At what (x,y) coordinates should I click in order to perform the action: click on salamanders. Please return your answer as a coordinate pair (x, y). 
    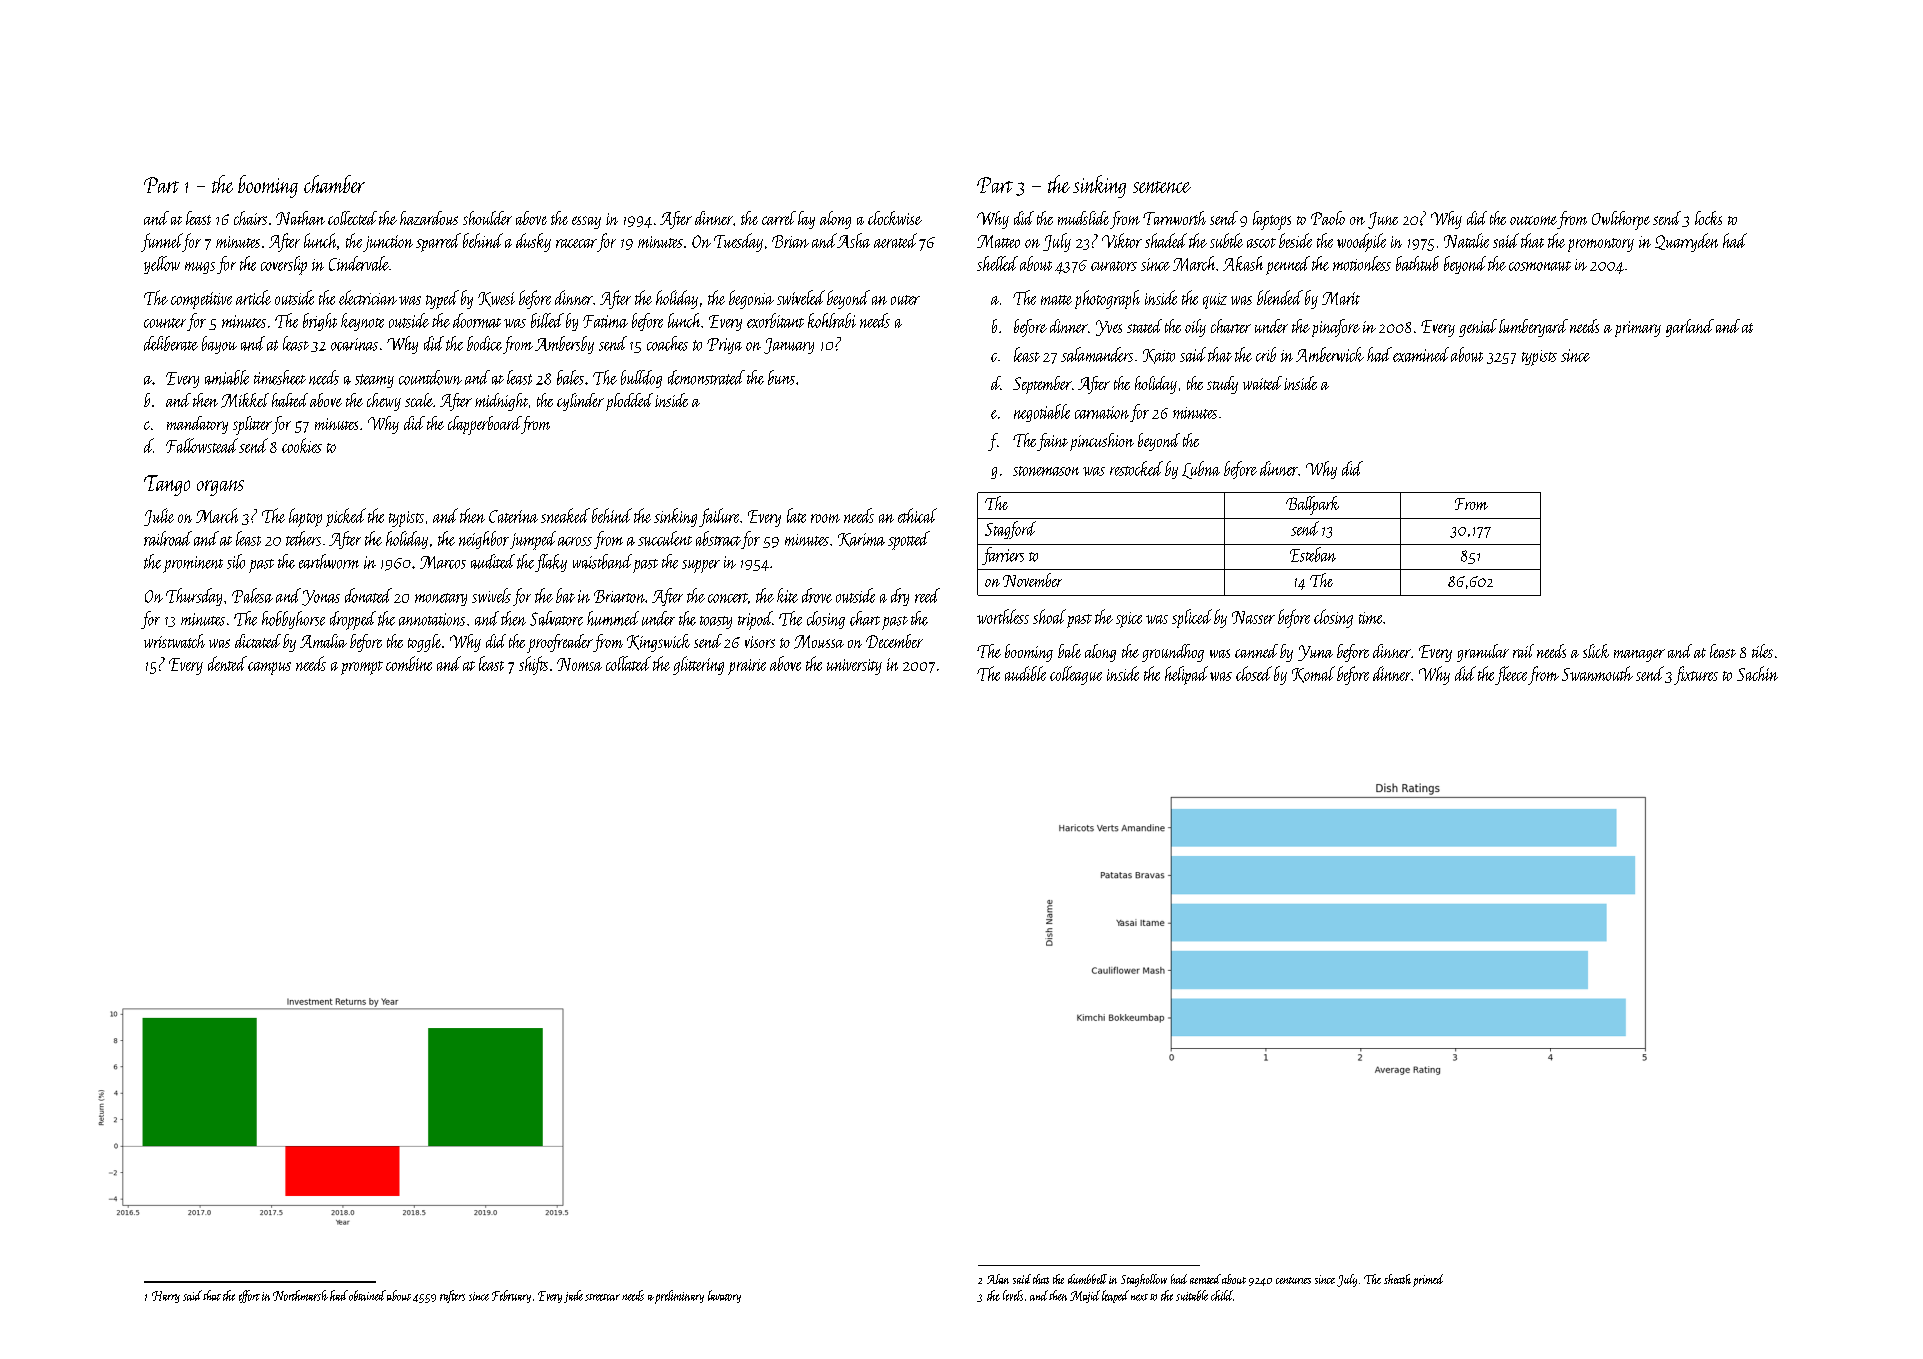
    Looking at the image, I should click on (1097, 354).
